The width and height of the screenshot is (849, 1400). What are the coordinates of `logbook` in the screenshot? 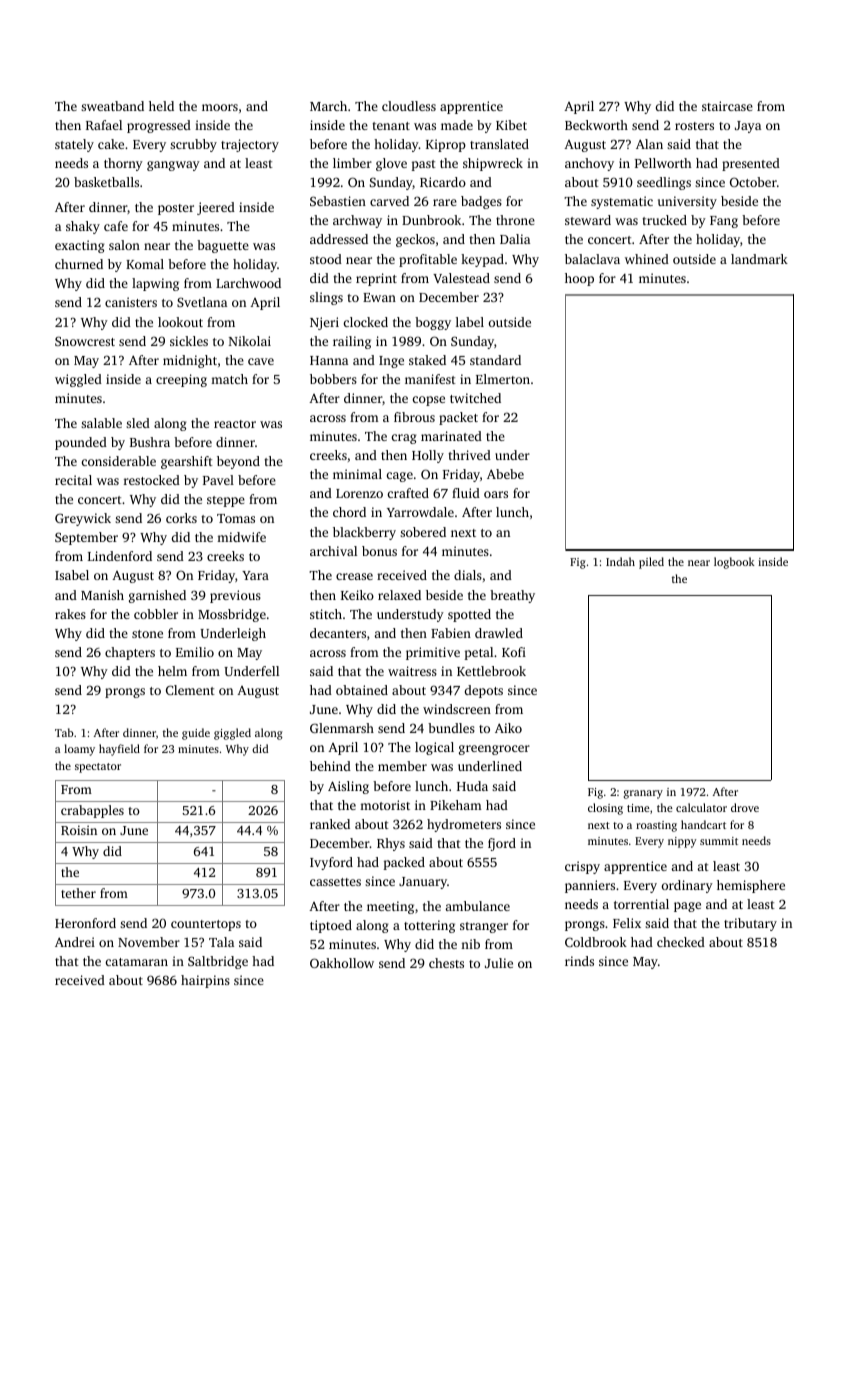 It's located at (734, 563).
